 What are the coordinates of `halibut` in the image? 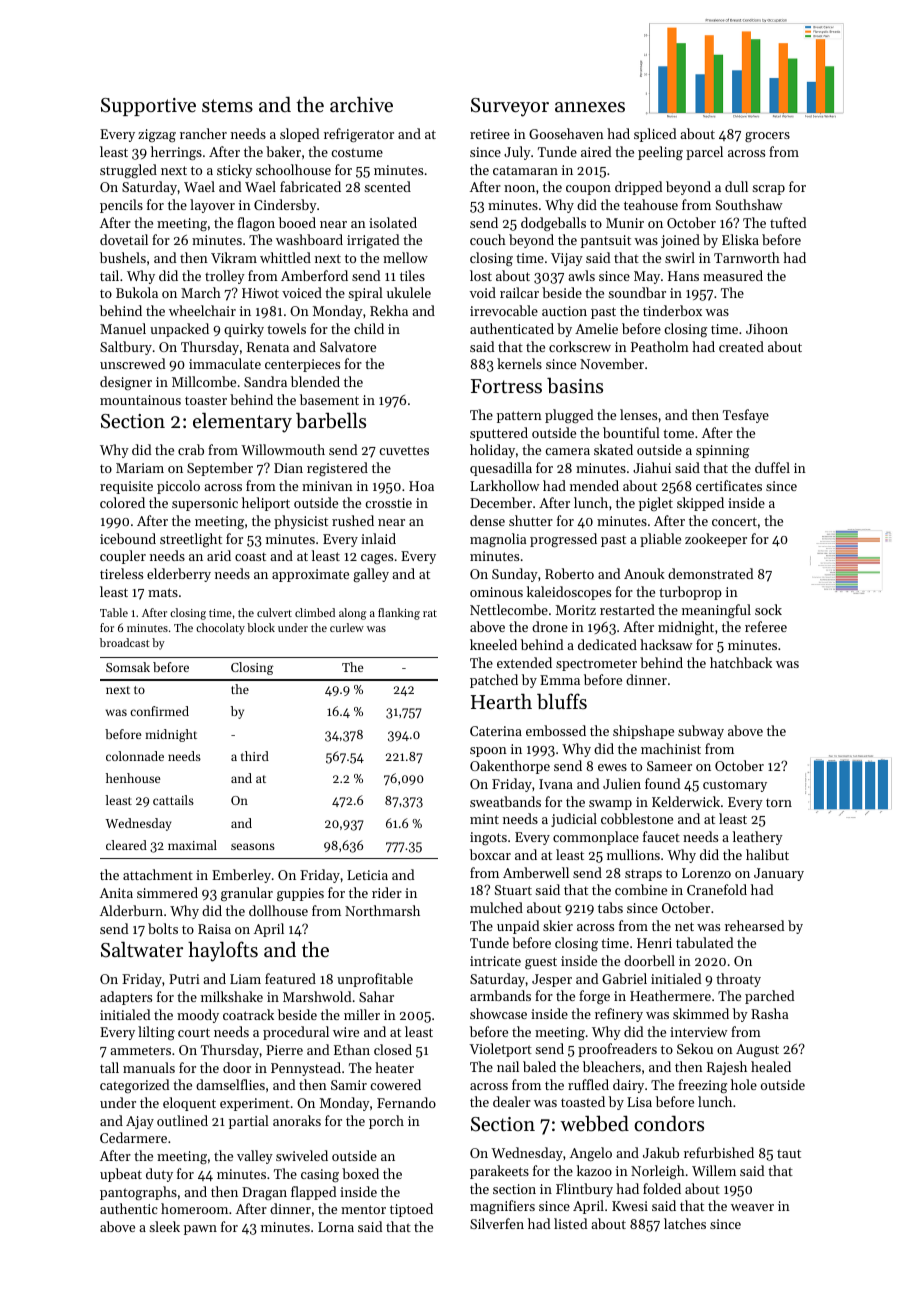 It's located at (767, 854).
